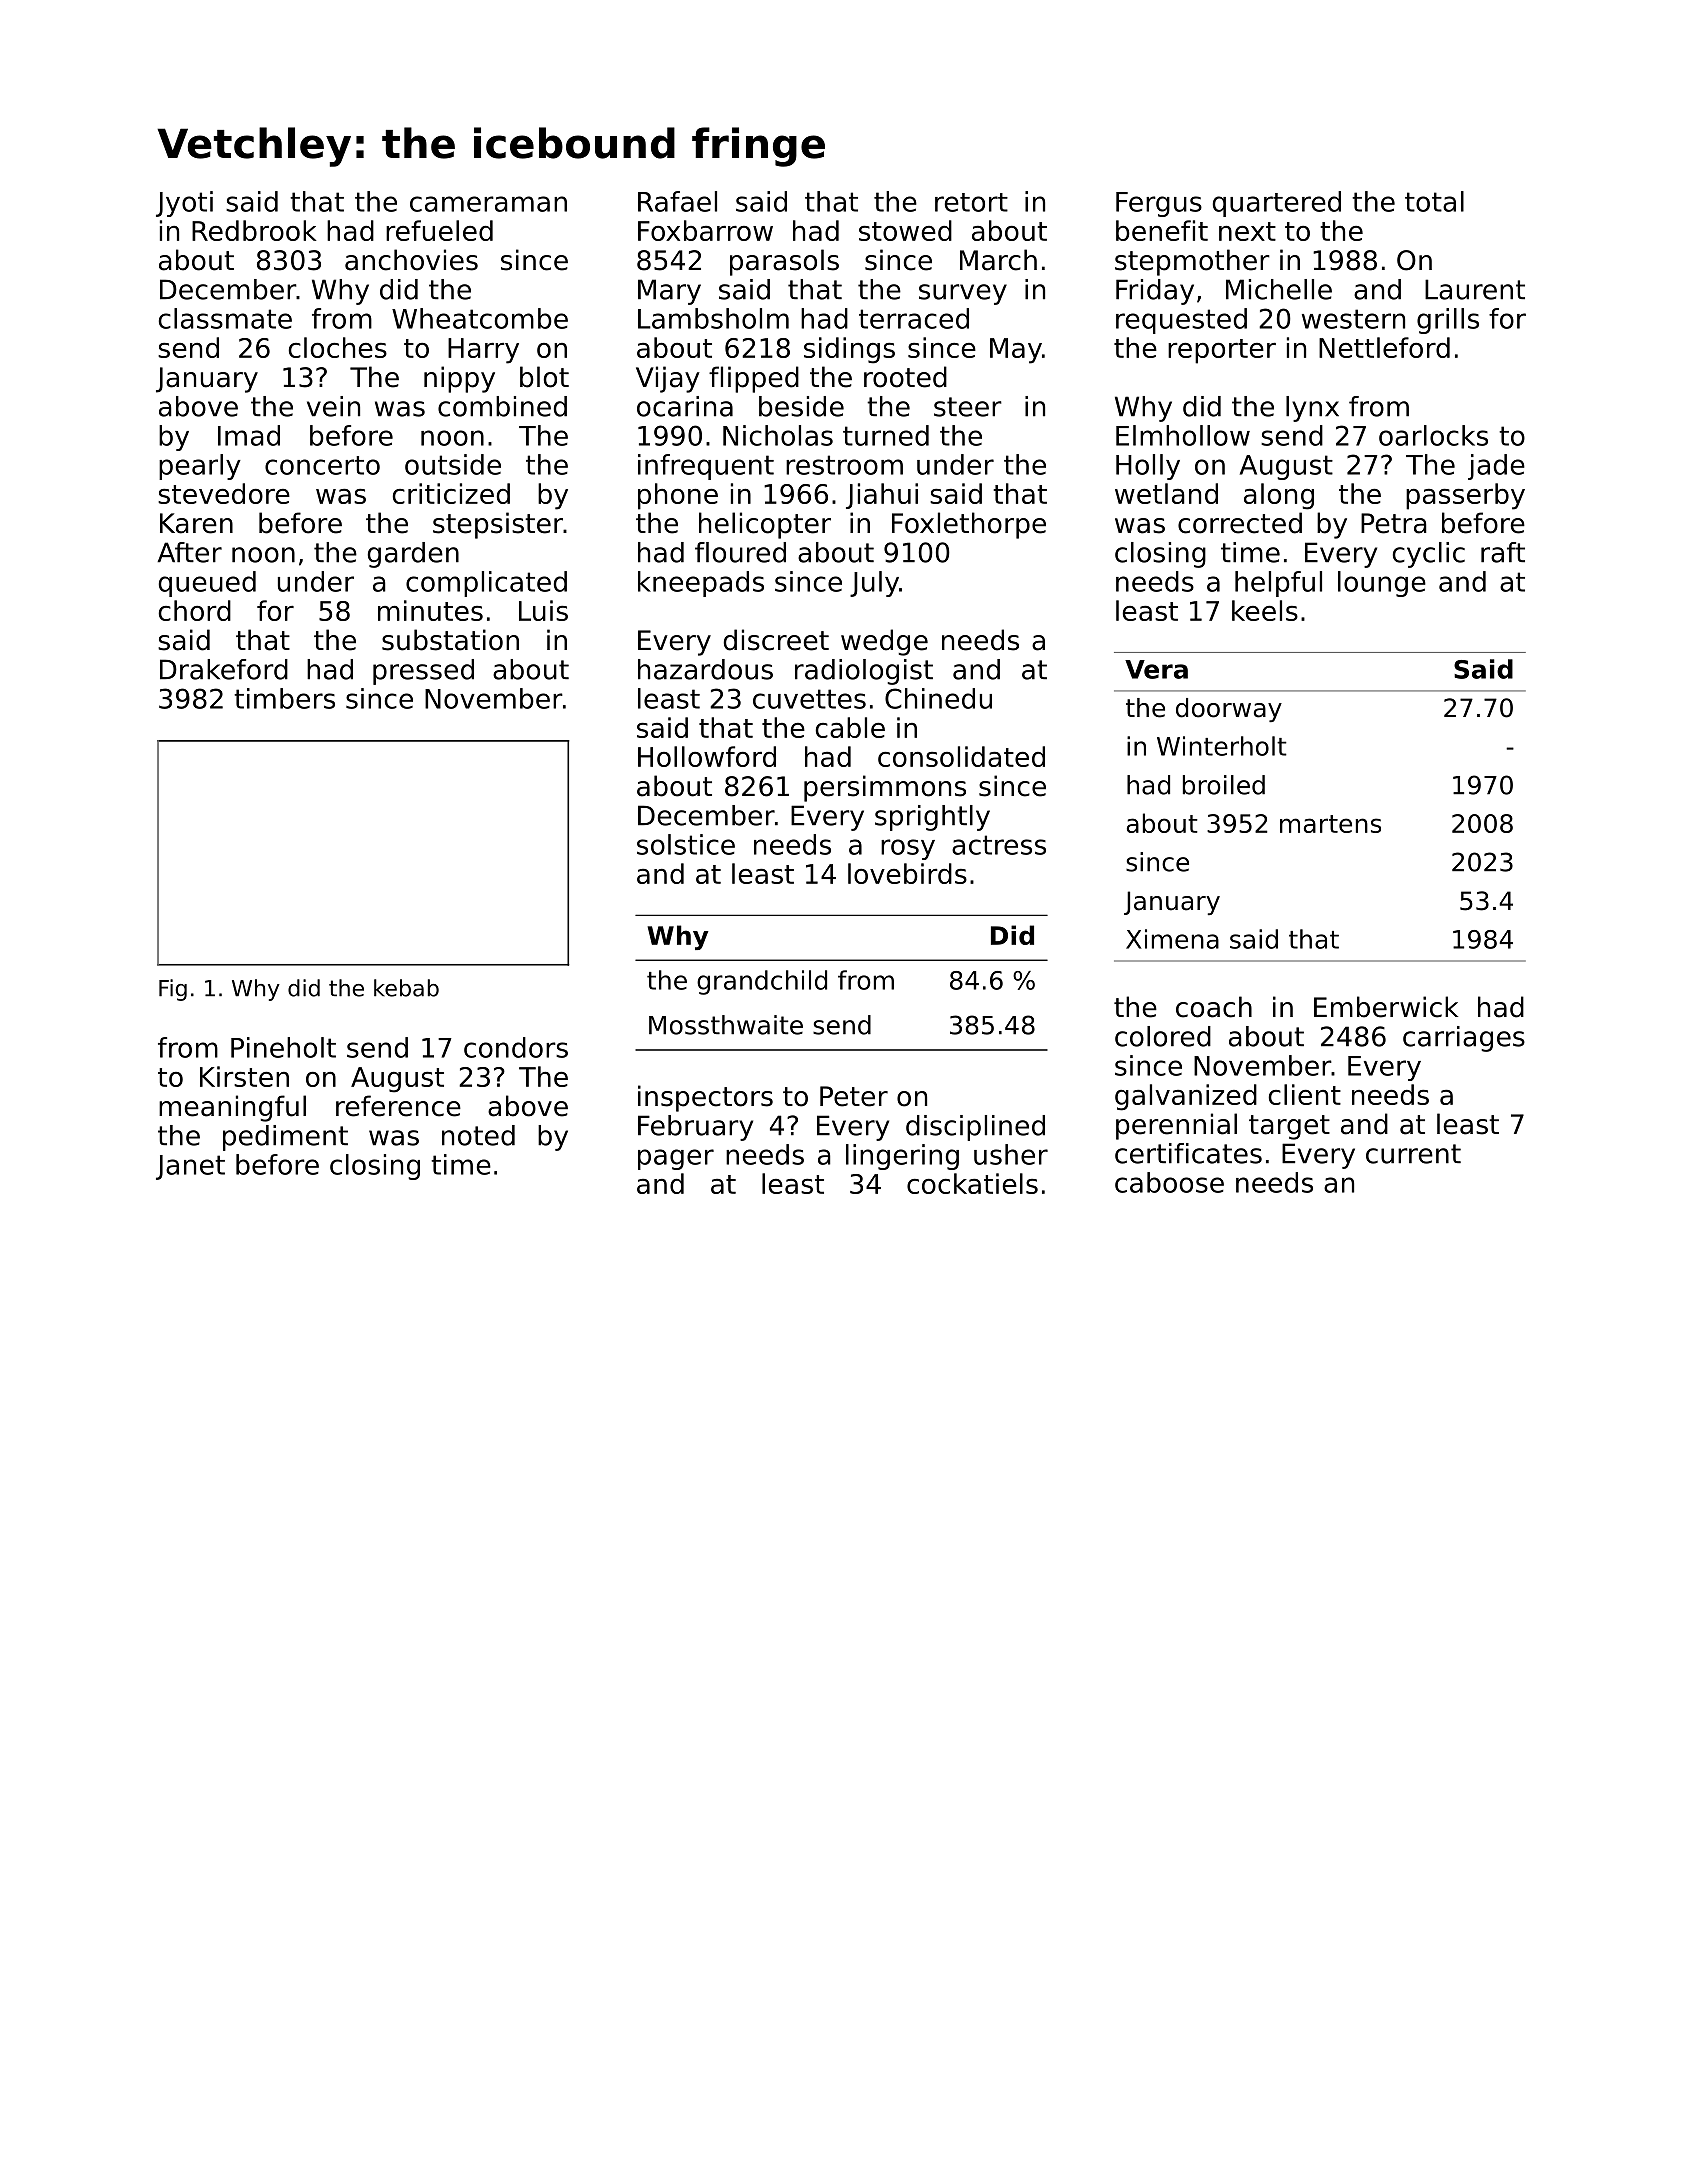 The image size is (1683, 2178). What do you see at coordinates (406, 988) in the image?
I see `kebab` at bounding box center [406, 988].
